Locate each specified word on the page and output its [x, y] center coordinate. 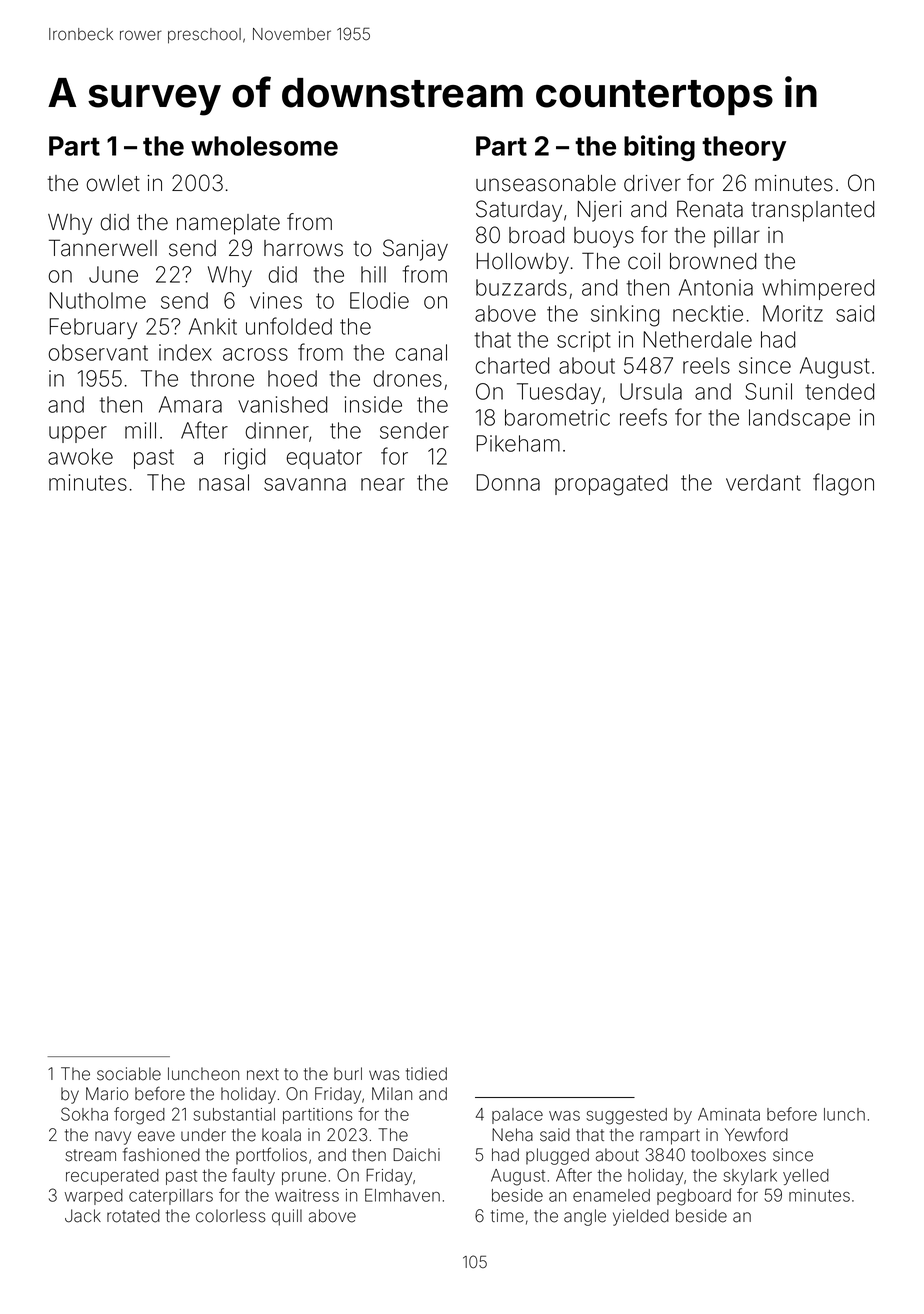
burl [348, 1074]
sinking [625, 316]
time [507, 1216]
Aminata [729, 1114]
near [383, 484]
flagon [843, 484]
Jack [83, 1216]
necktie [708, 313]
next [263, 1074]
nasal [224, 482]
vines [276, 300]
